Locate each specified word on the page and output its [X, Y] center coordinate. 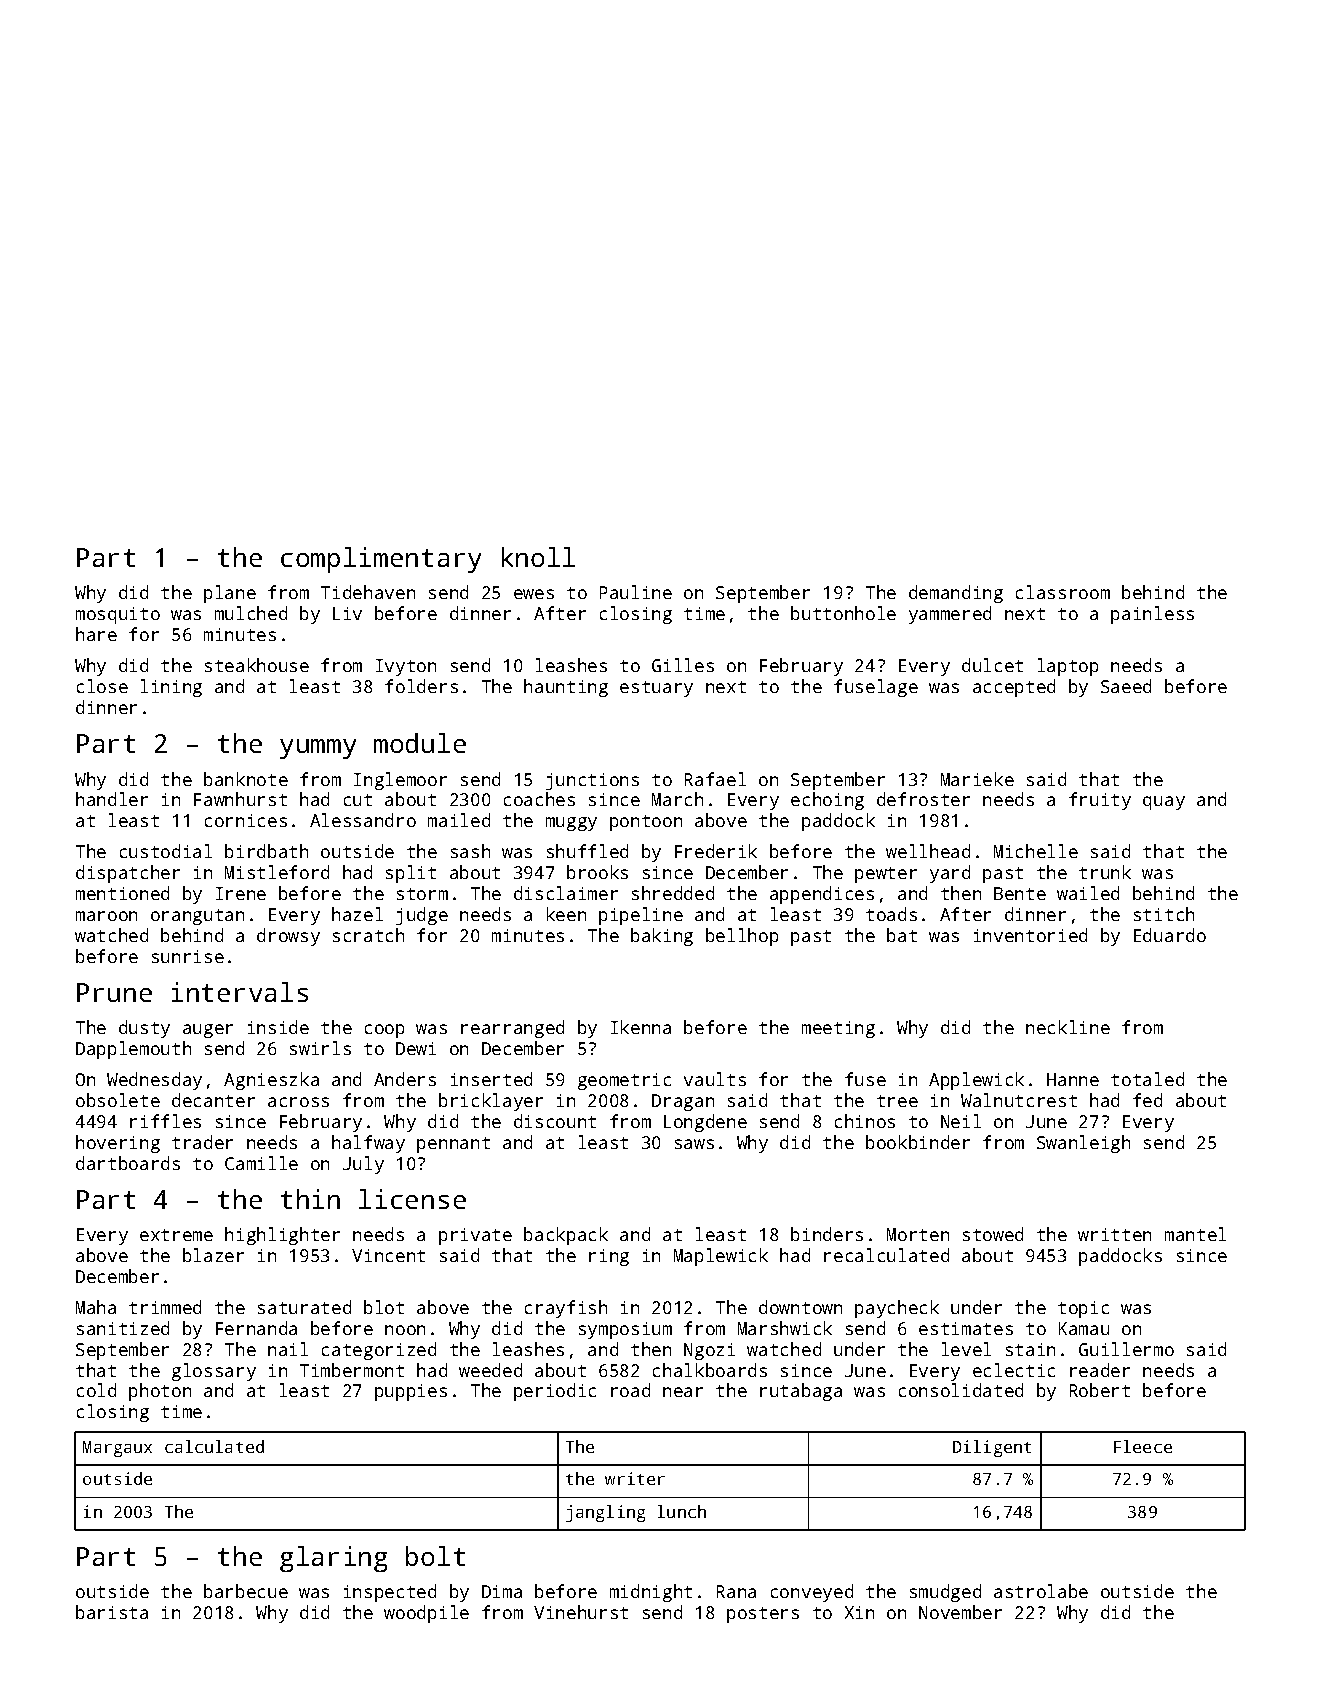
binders [827, 1234]
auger [208, 1031]
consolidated [961, 1390]
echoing [827, 801]
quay [1164, 803]
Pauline [636, 592]
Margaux [117, 1449]
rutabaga [801, 1392]
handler [112, 799]
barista [112, 1612]
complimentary [381, 560]
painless [1152, 615]
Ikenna [641, 1027]
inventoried [1030, 935]
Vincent [388, 1255]
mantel [1195, 1234]
